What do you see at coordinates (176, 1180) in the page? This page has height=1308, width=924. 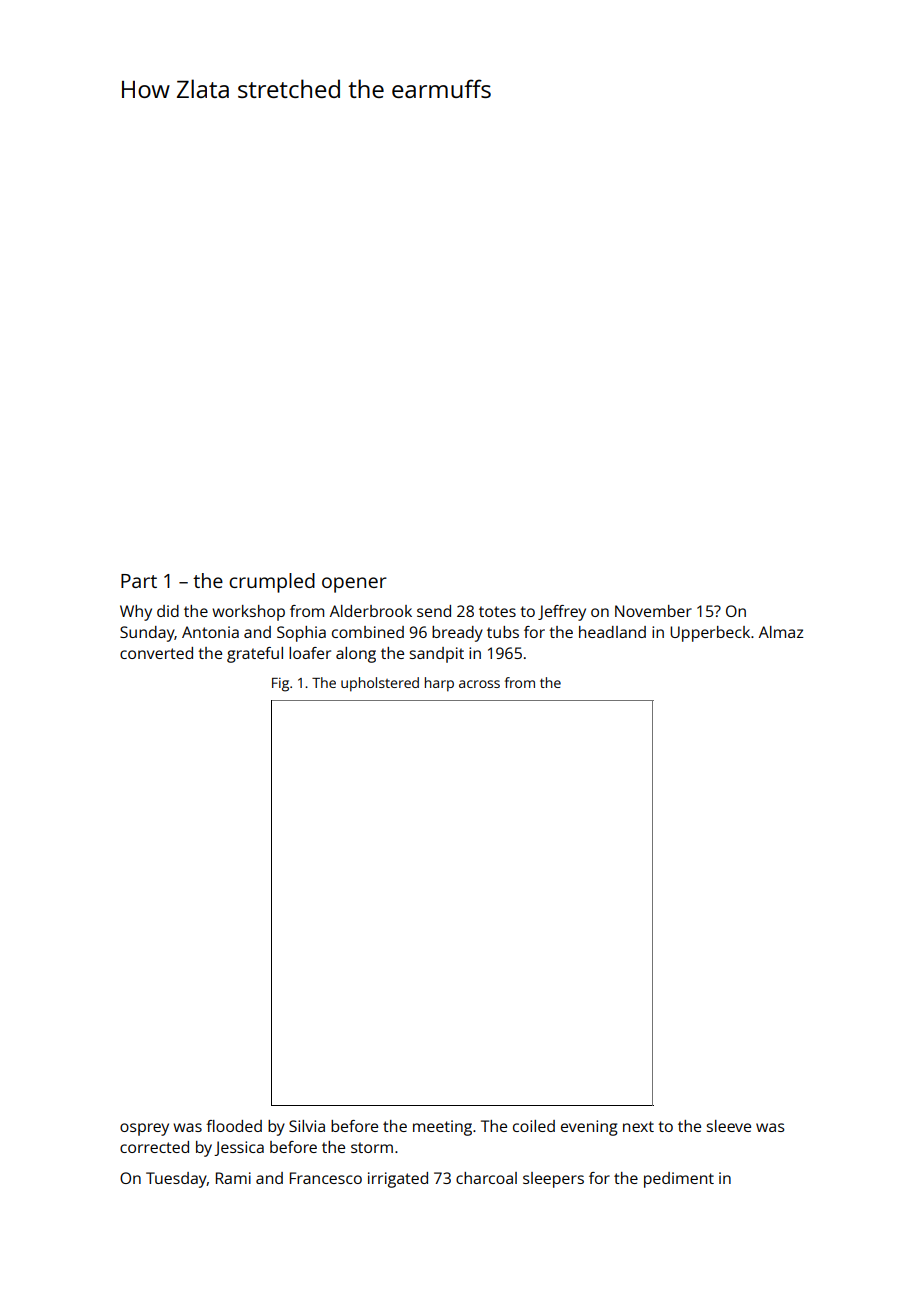 I see `Tuesday` at bounding box center [176, 1180].
